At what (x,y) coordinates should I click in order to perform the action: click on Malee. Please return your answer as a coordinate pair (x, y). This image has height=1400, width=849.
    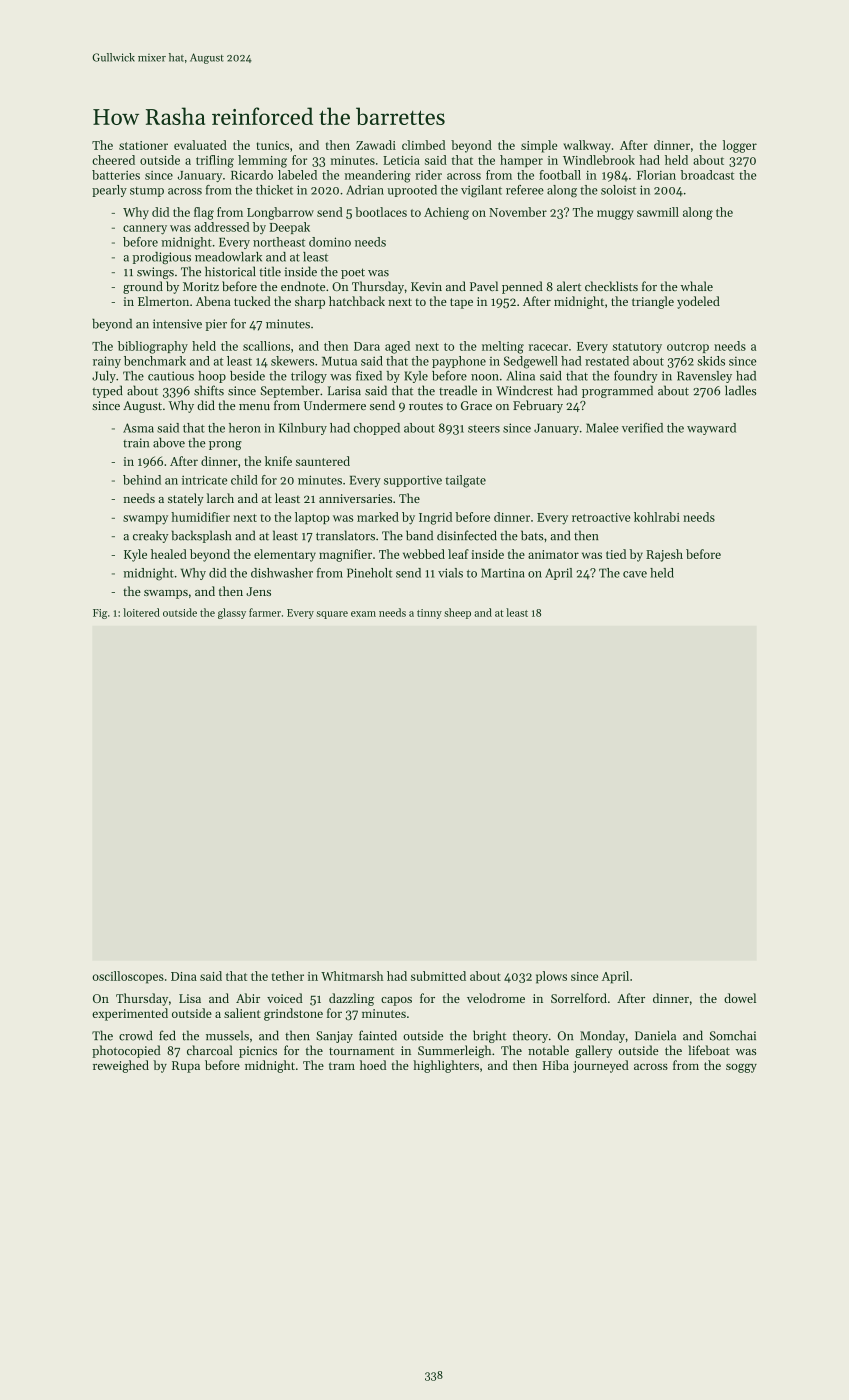
    Looking at the image, I should click on (602, 428).
